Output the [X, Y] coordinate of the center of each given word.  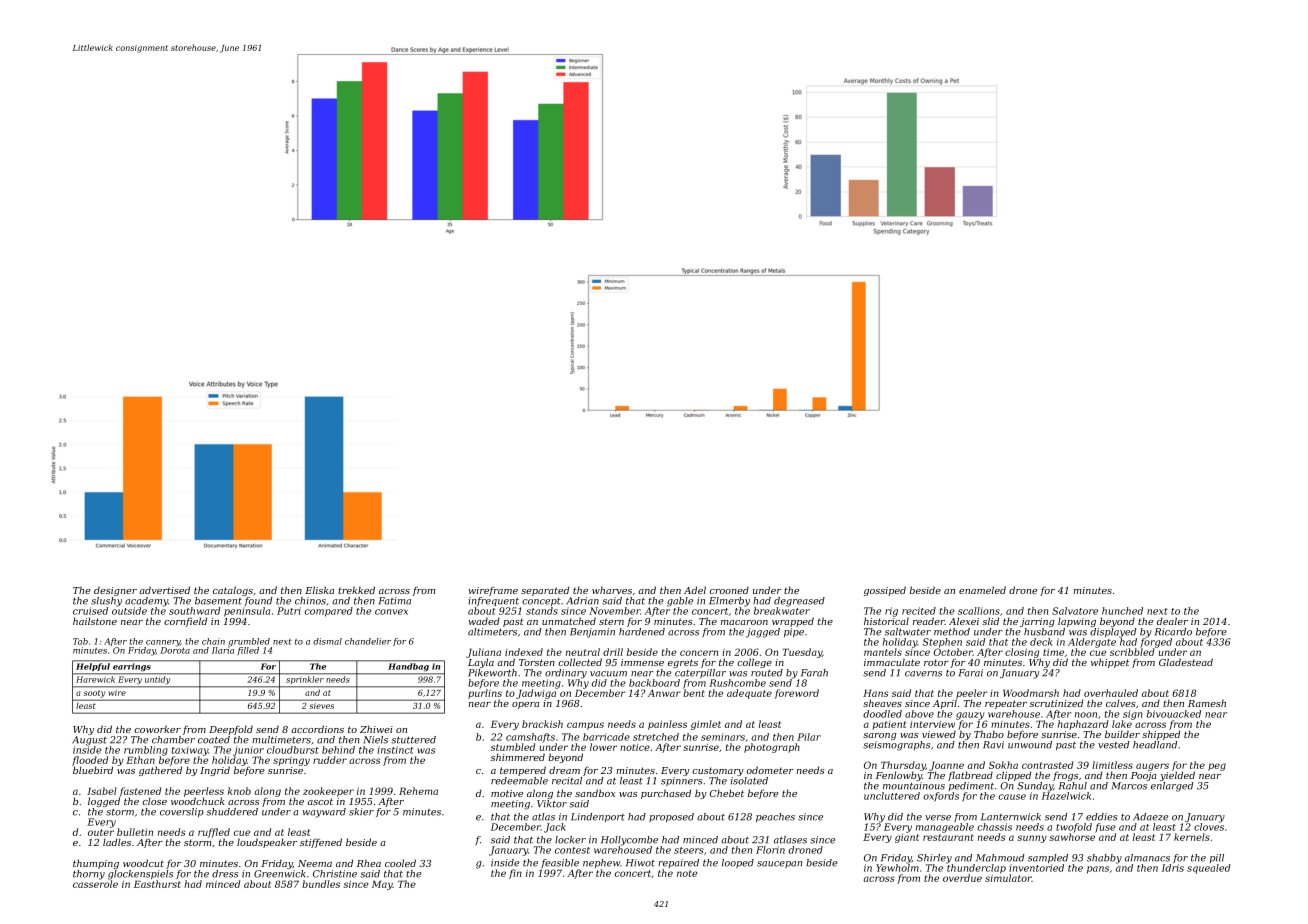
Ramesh [1207, 703]
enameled [982, 590]
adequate [749, 694]
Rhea [369, 863]
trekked [356, 590]
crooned [729, 590]
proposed [671, 817]
